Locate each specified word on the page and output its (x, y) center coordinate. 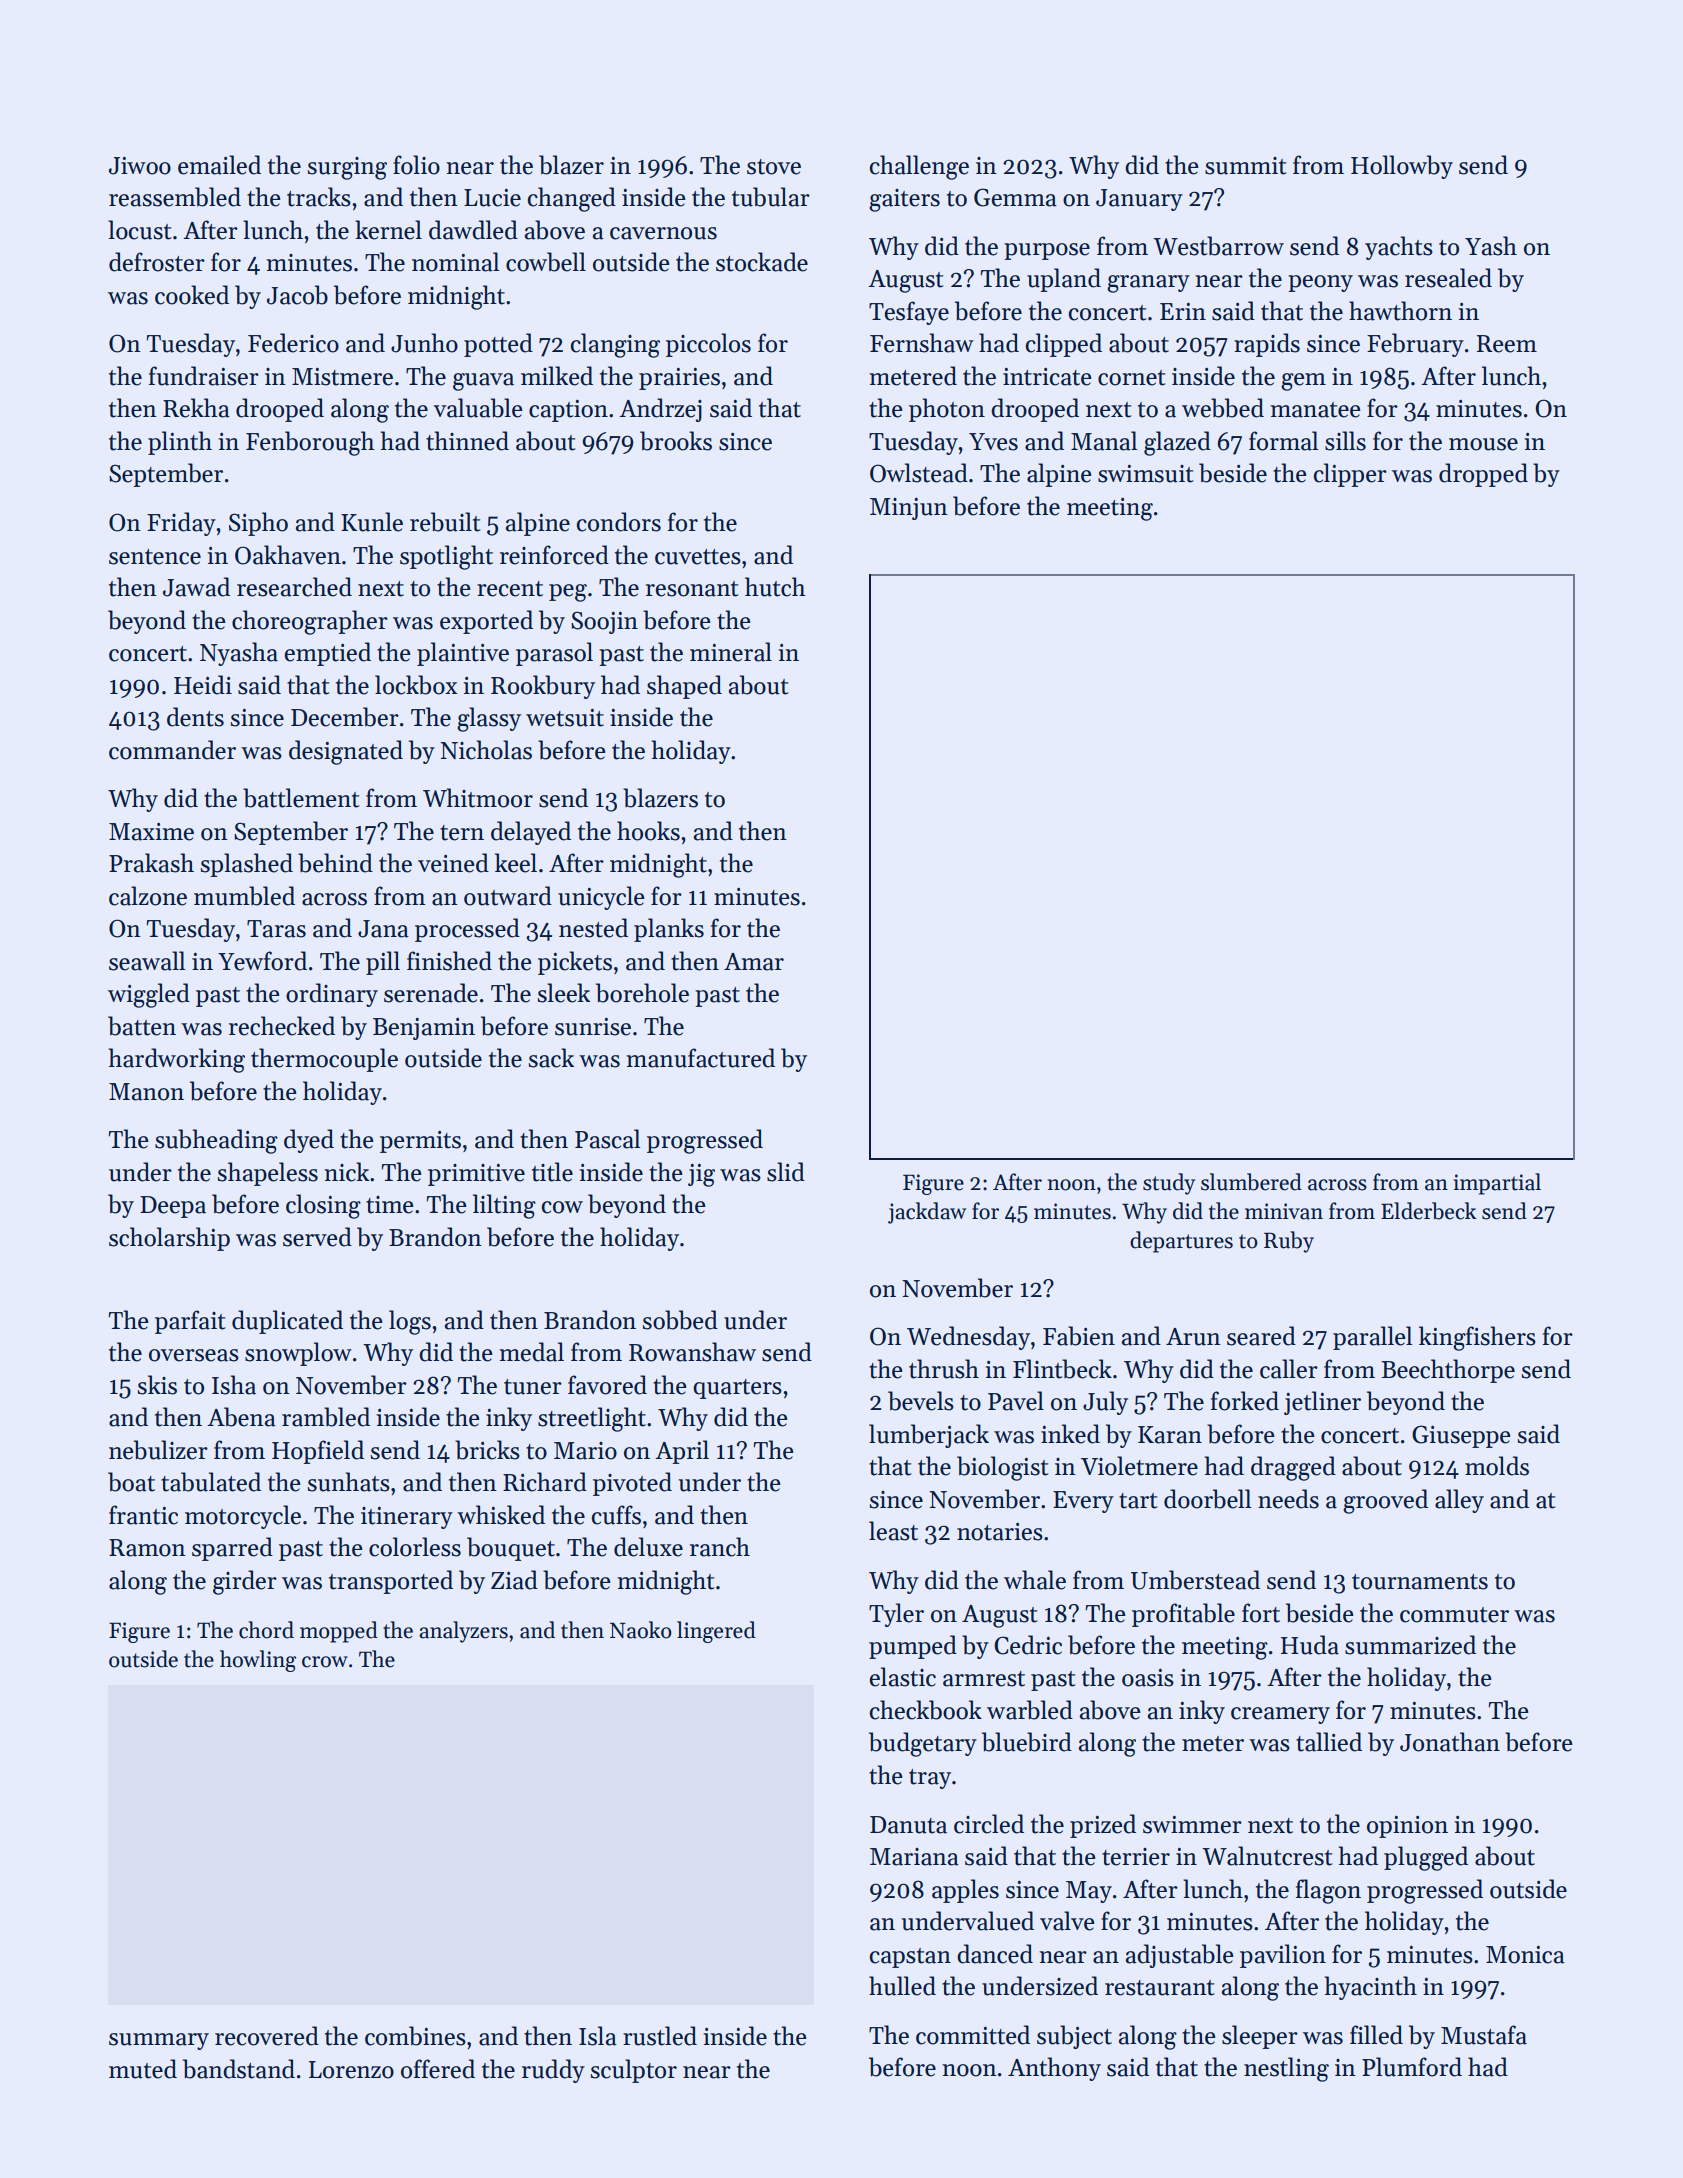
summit (1245, 166)
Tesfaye (909, 313)
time (390, 1205)
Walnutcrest (1267, 1856)
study (1169, 1184)
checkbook (926, 1710)
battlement (301, 798)
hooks (648, 831)
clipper (1350, 475)
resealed (1448, 278)
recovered (267, 2036)
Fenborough (310, 443)
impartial (1497, 1184)
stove (774, 167)
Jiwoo (140, 166)
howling (258, 1661)
